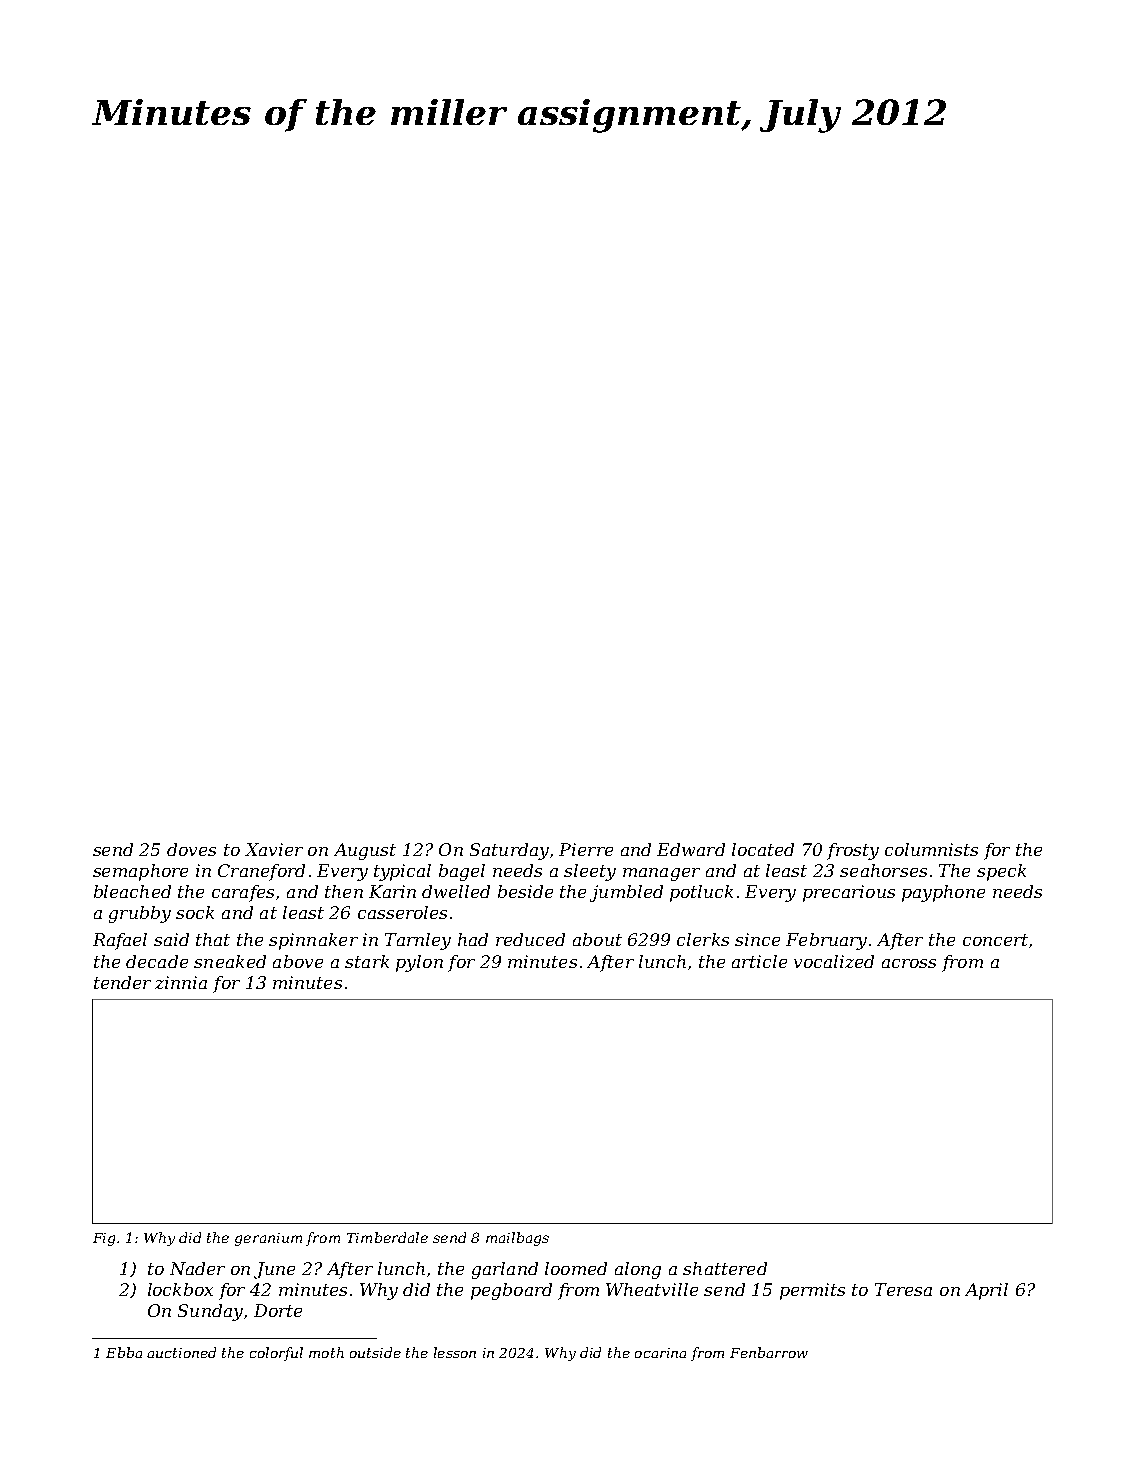 Image resolution: width=1145 pixels, height=1482 pixels. What do you see at coordinates (274, 1270) in the screenshot?
I see `June` at bounding box center [274, 1270].
